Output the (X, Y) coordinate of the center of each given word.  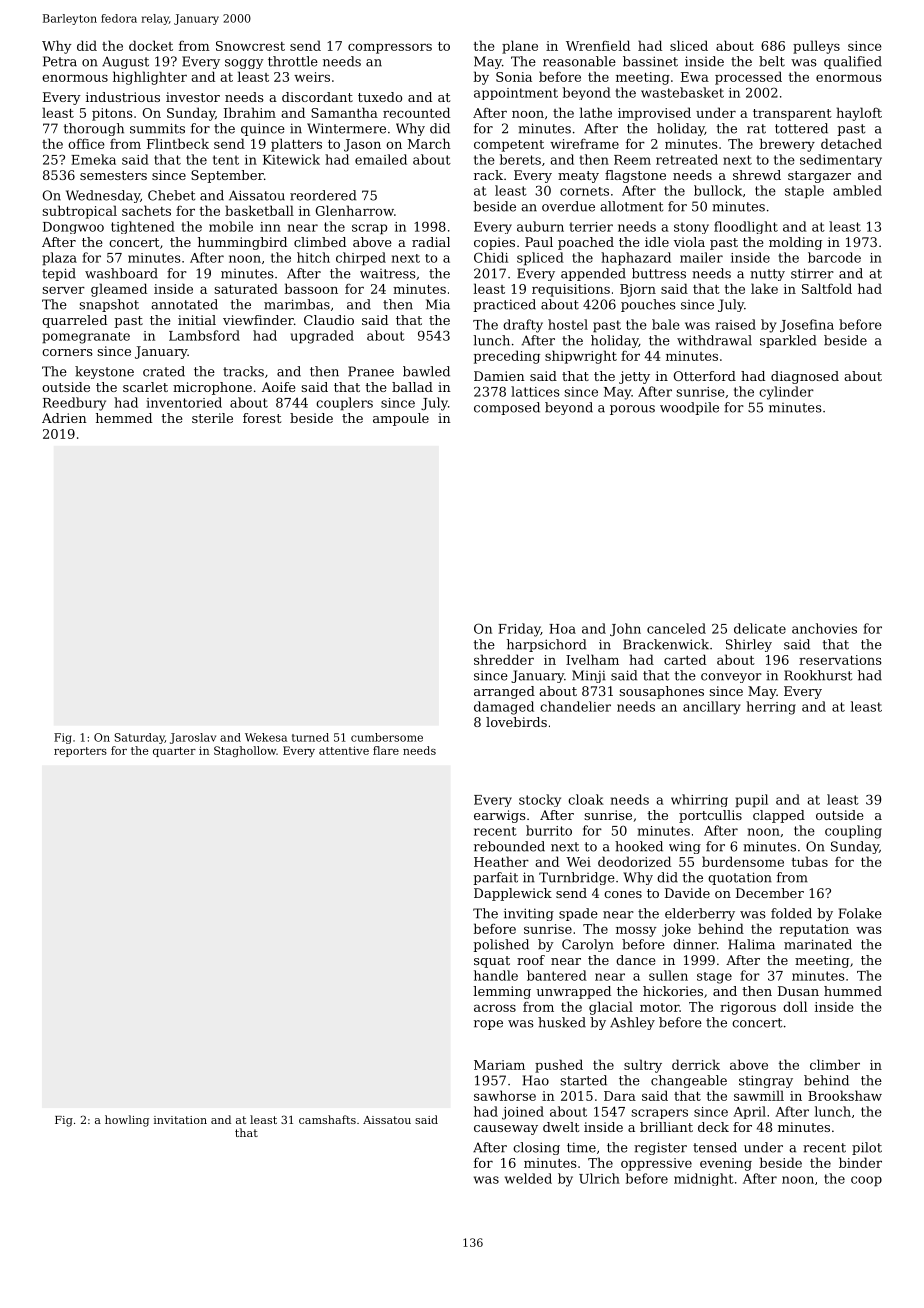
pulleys (816, 47)
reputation (814, 930)
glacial (611, 1008)
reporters (80, 752)
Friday (519, 630)
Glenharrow (355, 210)
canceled (676, 628)
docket (151, 45)
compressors (390, 48)
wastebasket (682, 92)
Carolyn (588, 945)
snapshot (109, 305)
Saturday (139, 738)
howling (127, 1121)
